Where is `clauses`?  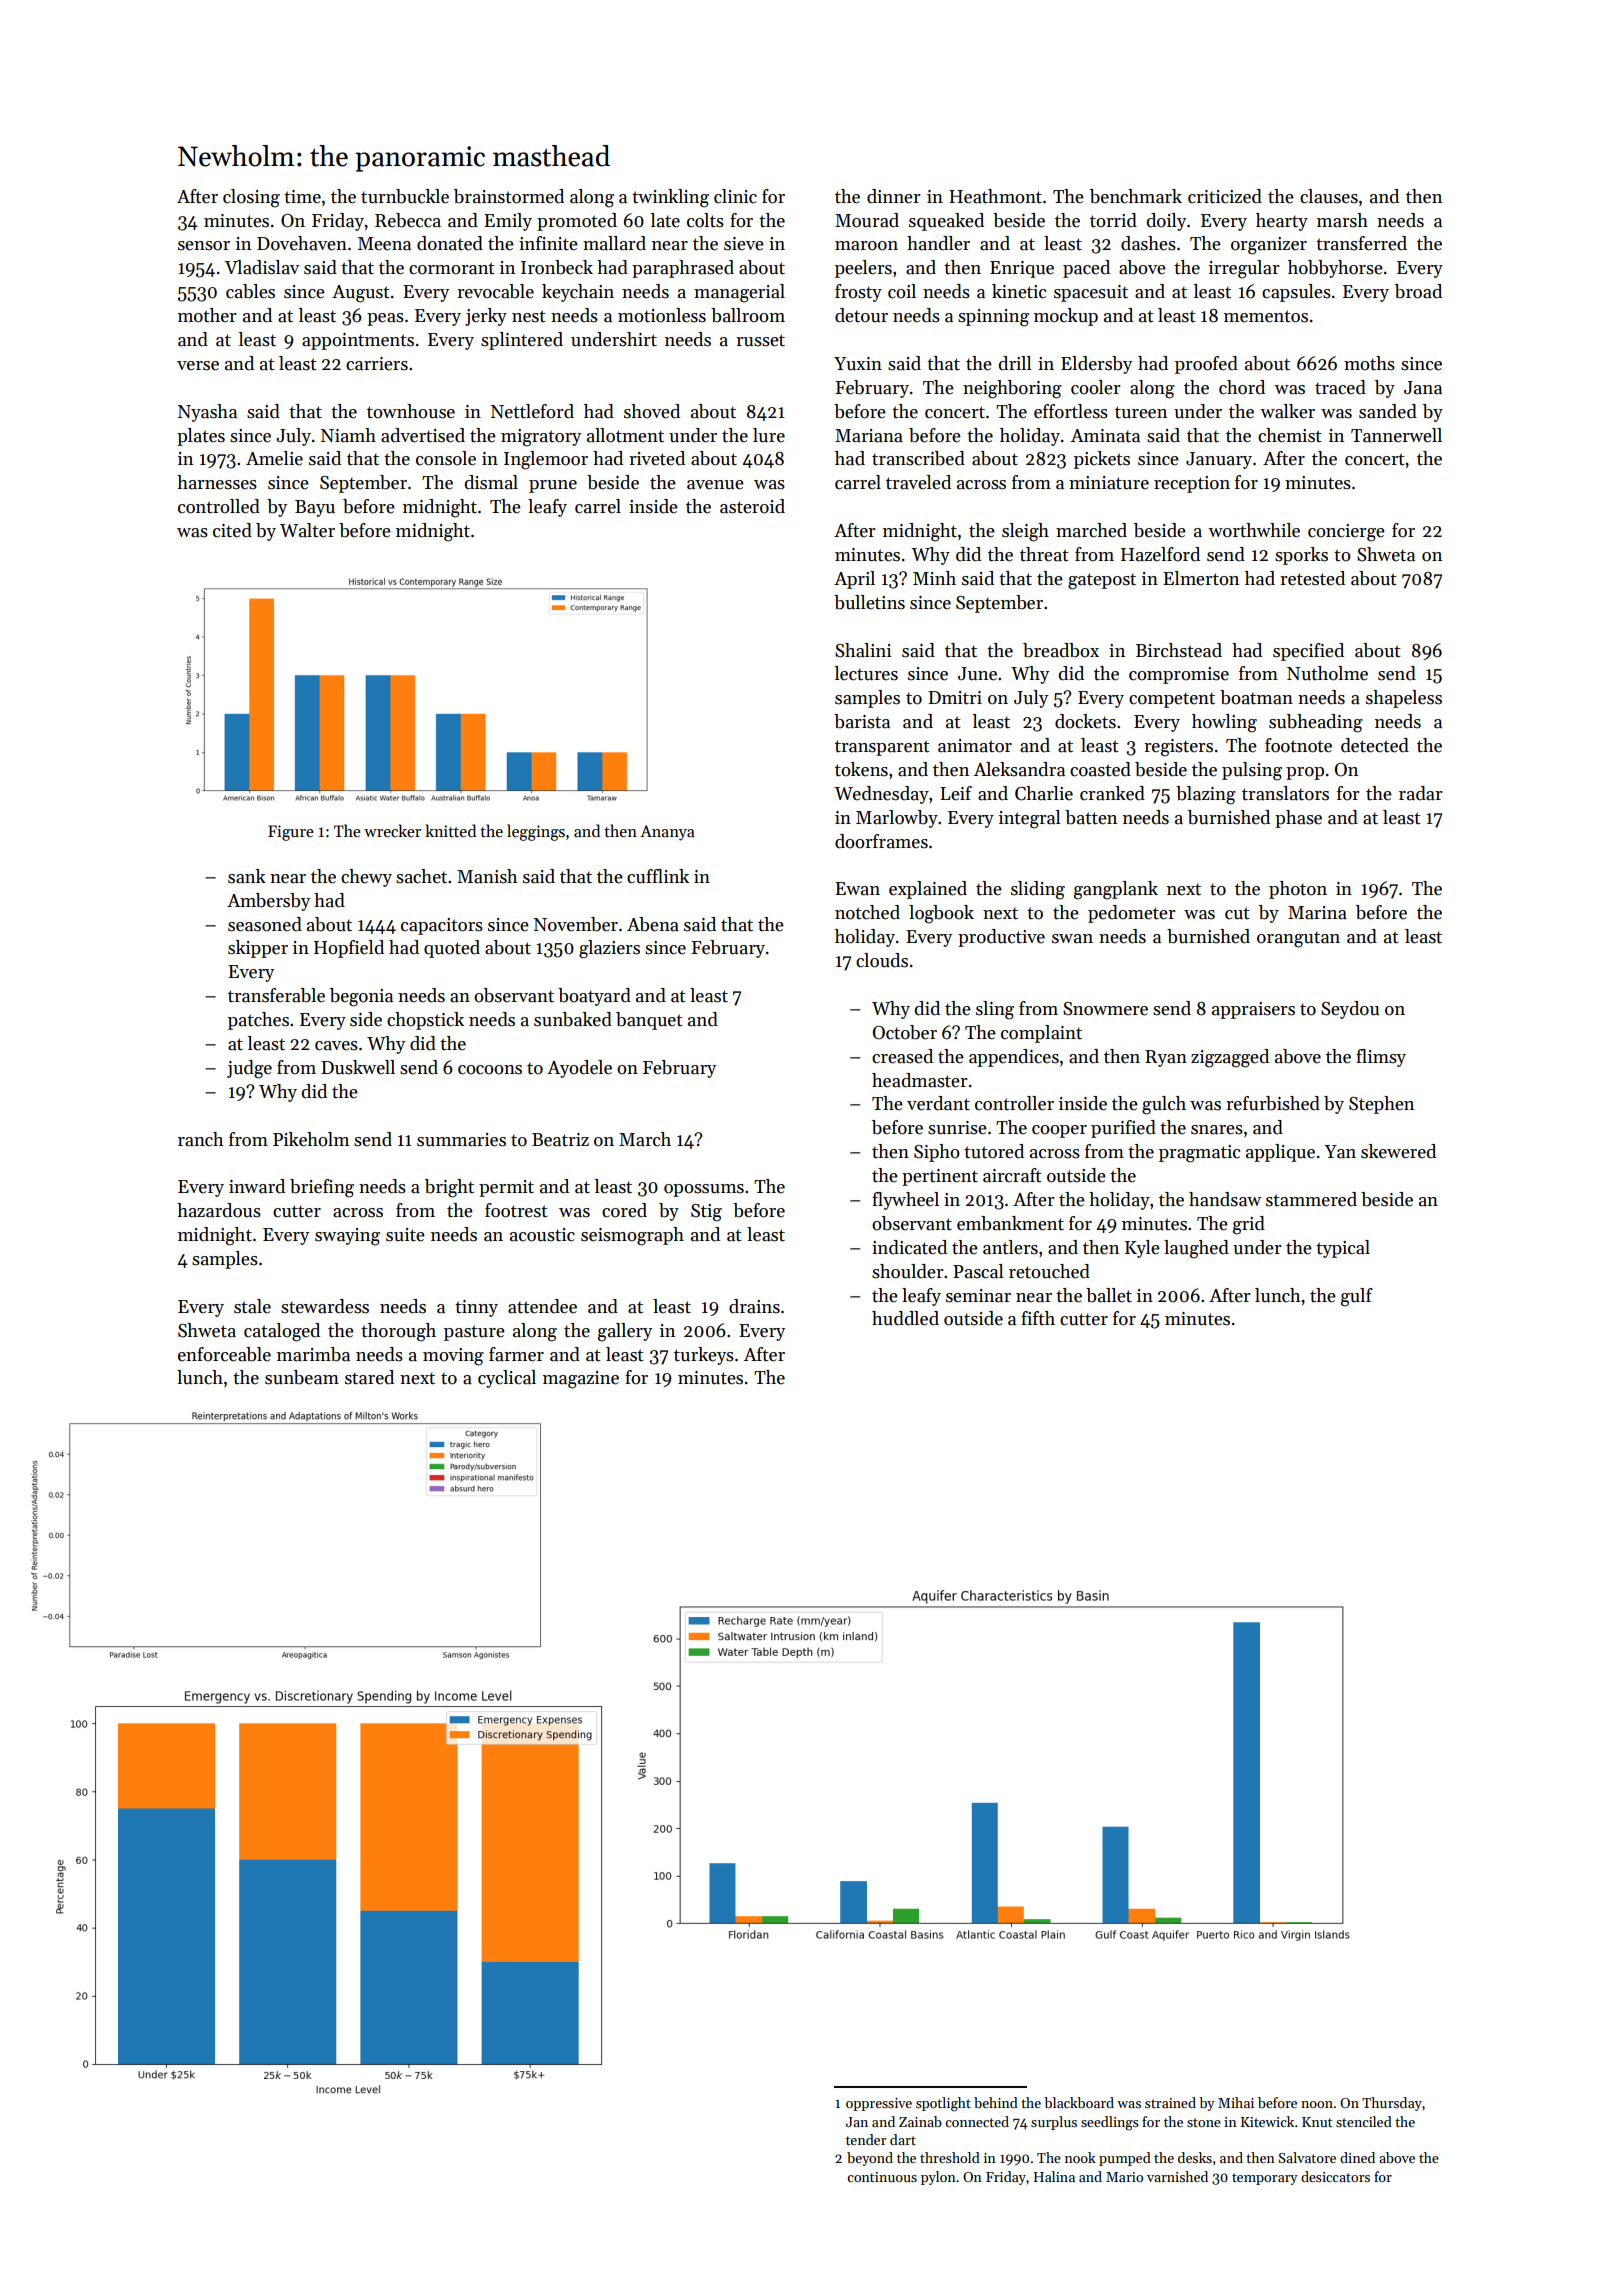 clauses is located at coordinates (1329, 196).
